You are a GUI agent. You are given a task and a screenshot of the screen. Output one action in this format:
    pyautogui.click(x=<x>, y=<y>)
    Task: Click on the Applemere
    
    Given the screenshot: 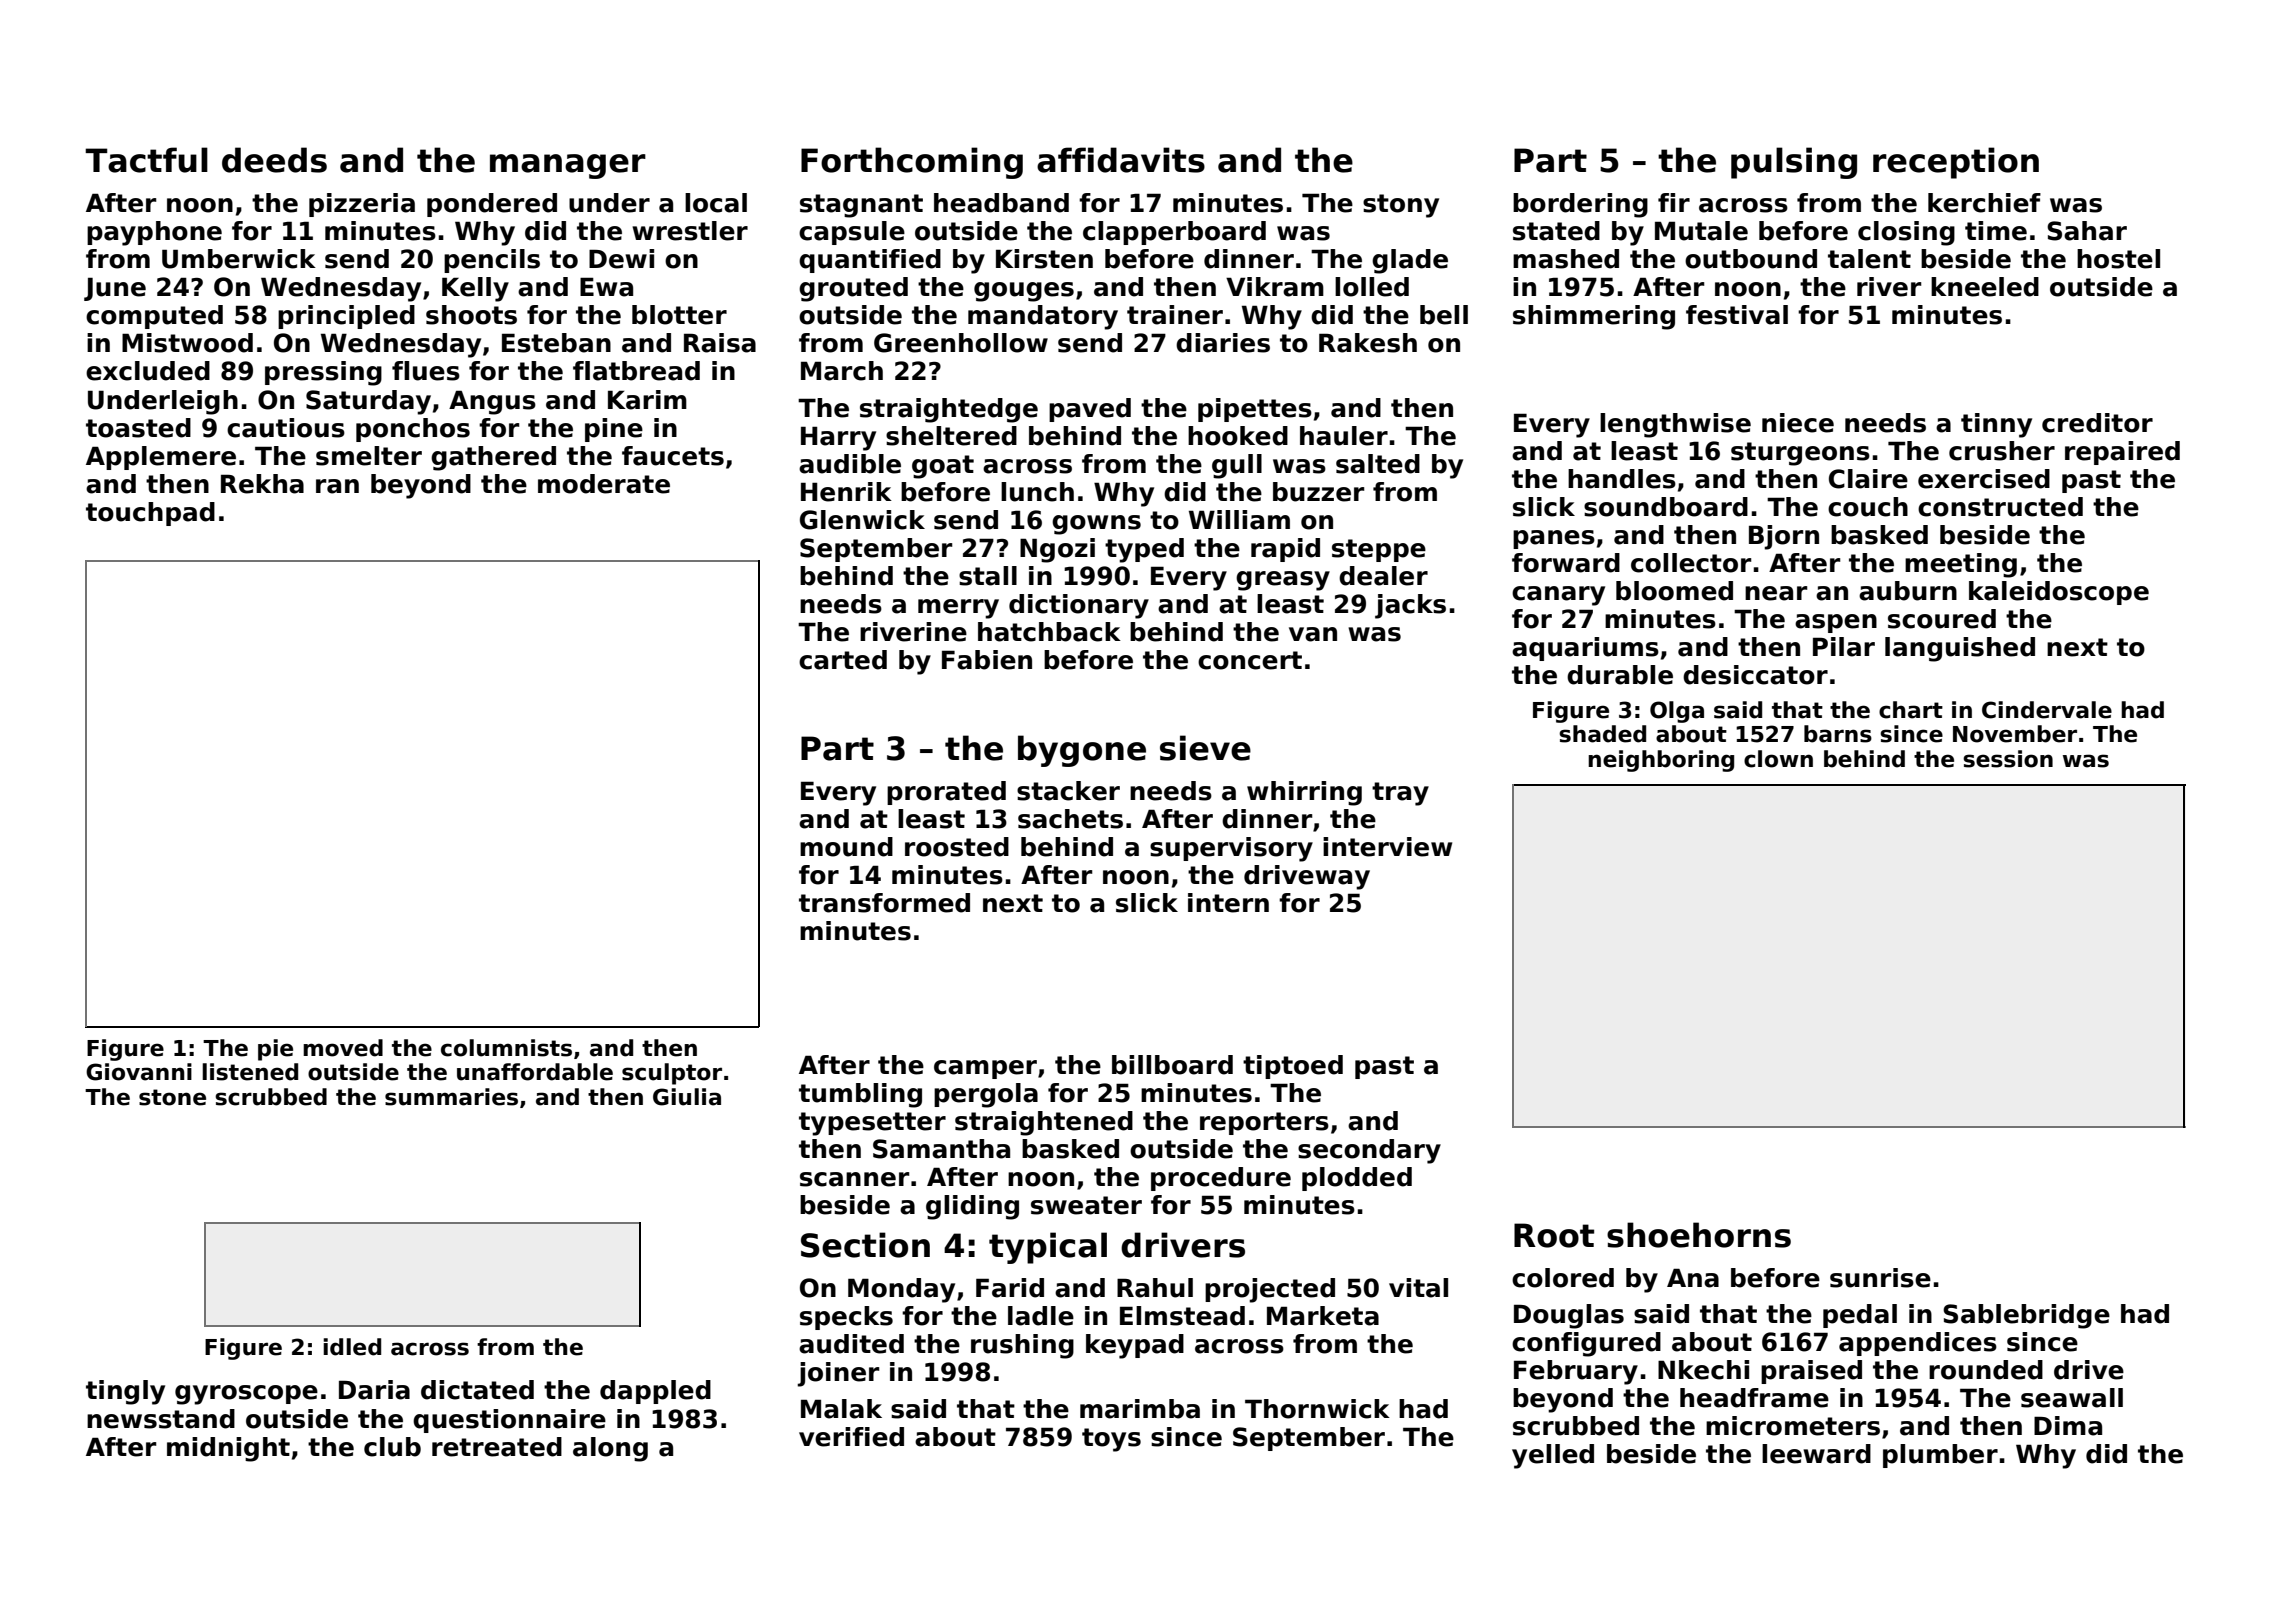 What is the action you would take?
    pyautogui.click(x=161, y=458)
